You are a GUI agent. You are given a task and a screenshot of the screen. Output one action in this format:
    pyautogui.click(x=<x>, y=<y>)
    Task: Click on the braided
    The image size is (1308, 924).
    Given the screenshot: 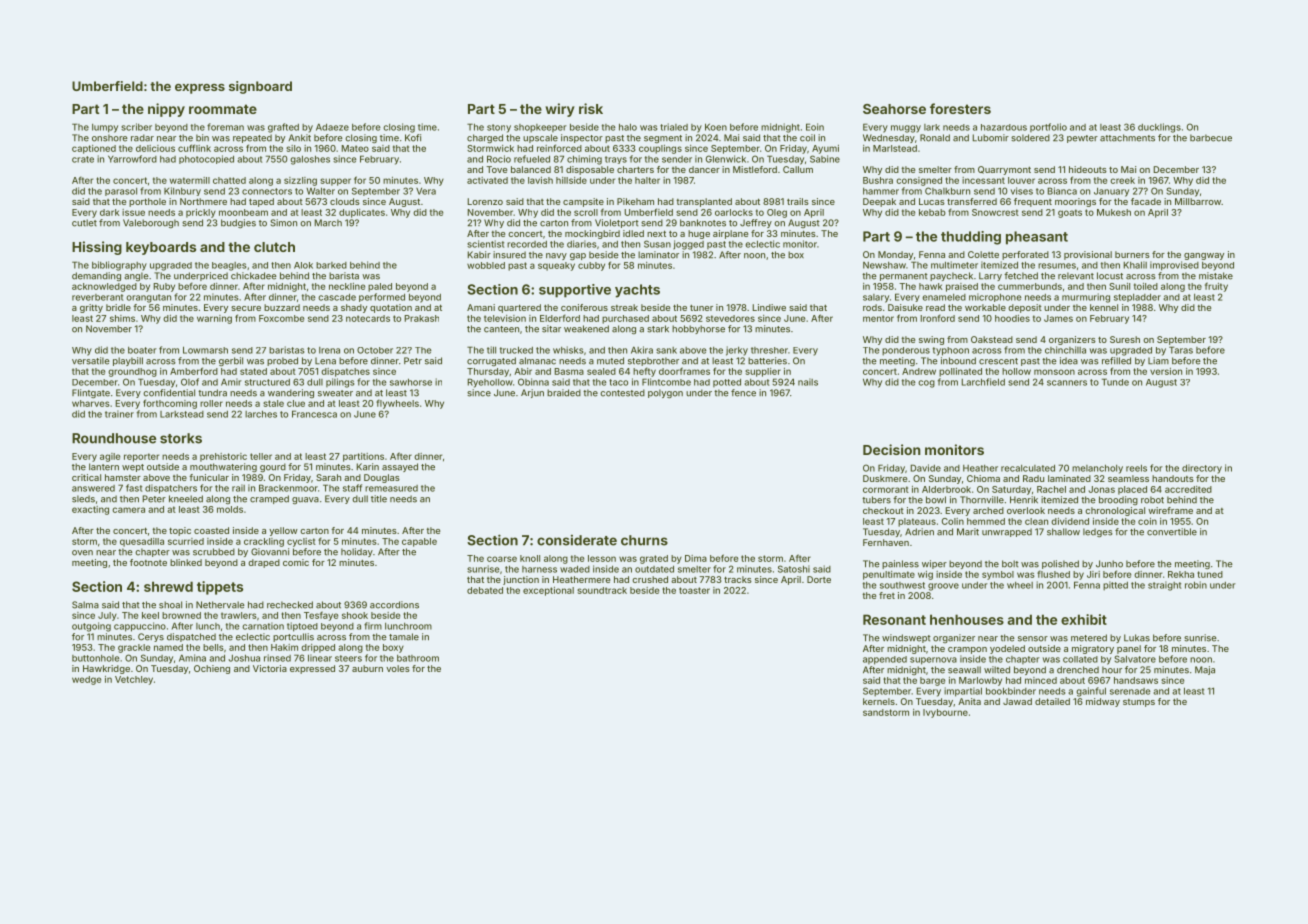 What is the action you would take?
    pyautogui.click(x=564, y=393)
